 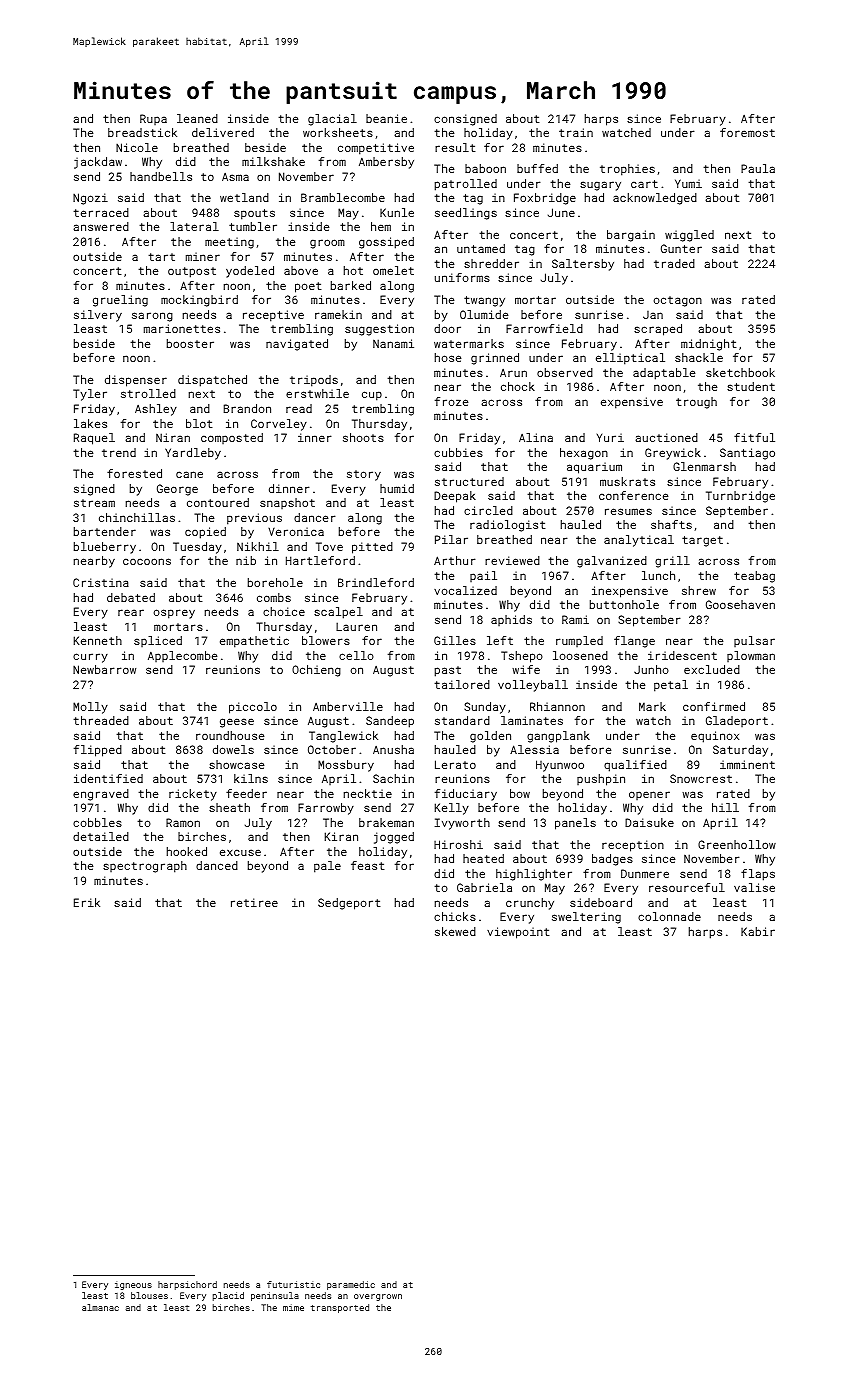 What do you see at coordinates (631, 236) in the image?
I see `bargain` at bounding box center [631, 236].
